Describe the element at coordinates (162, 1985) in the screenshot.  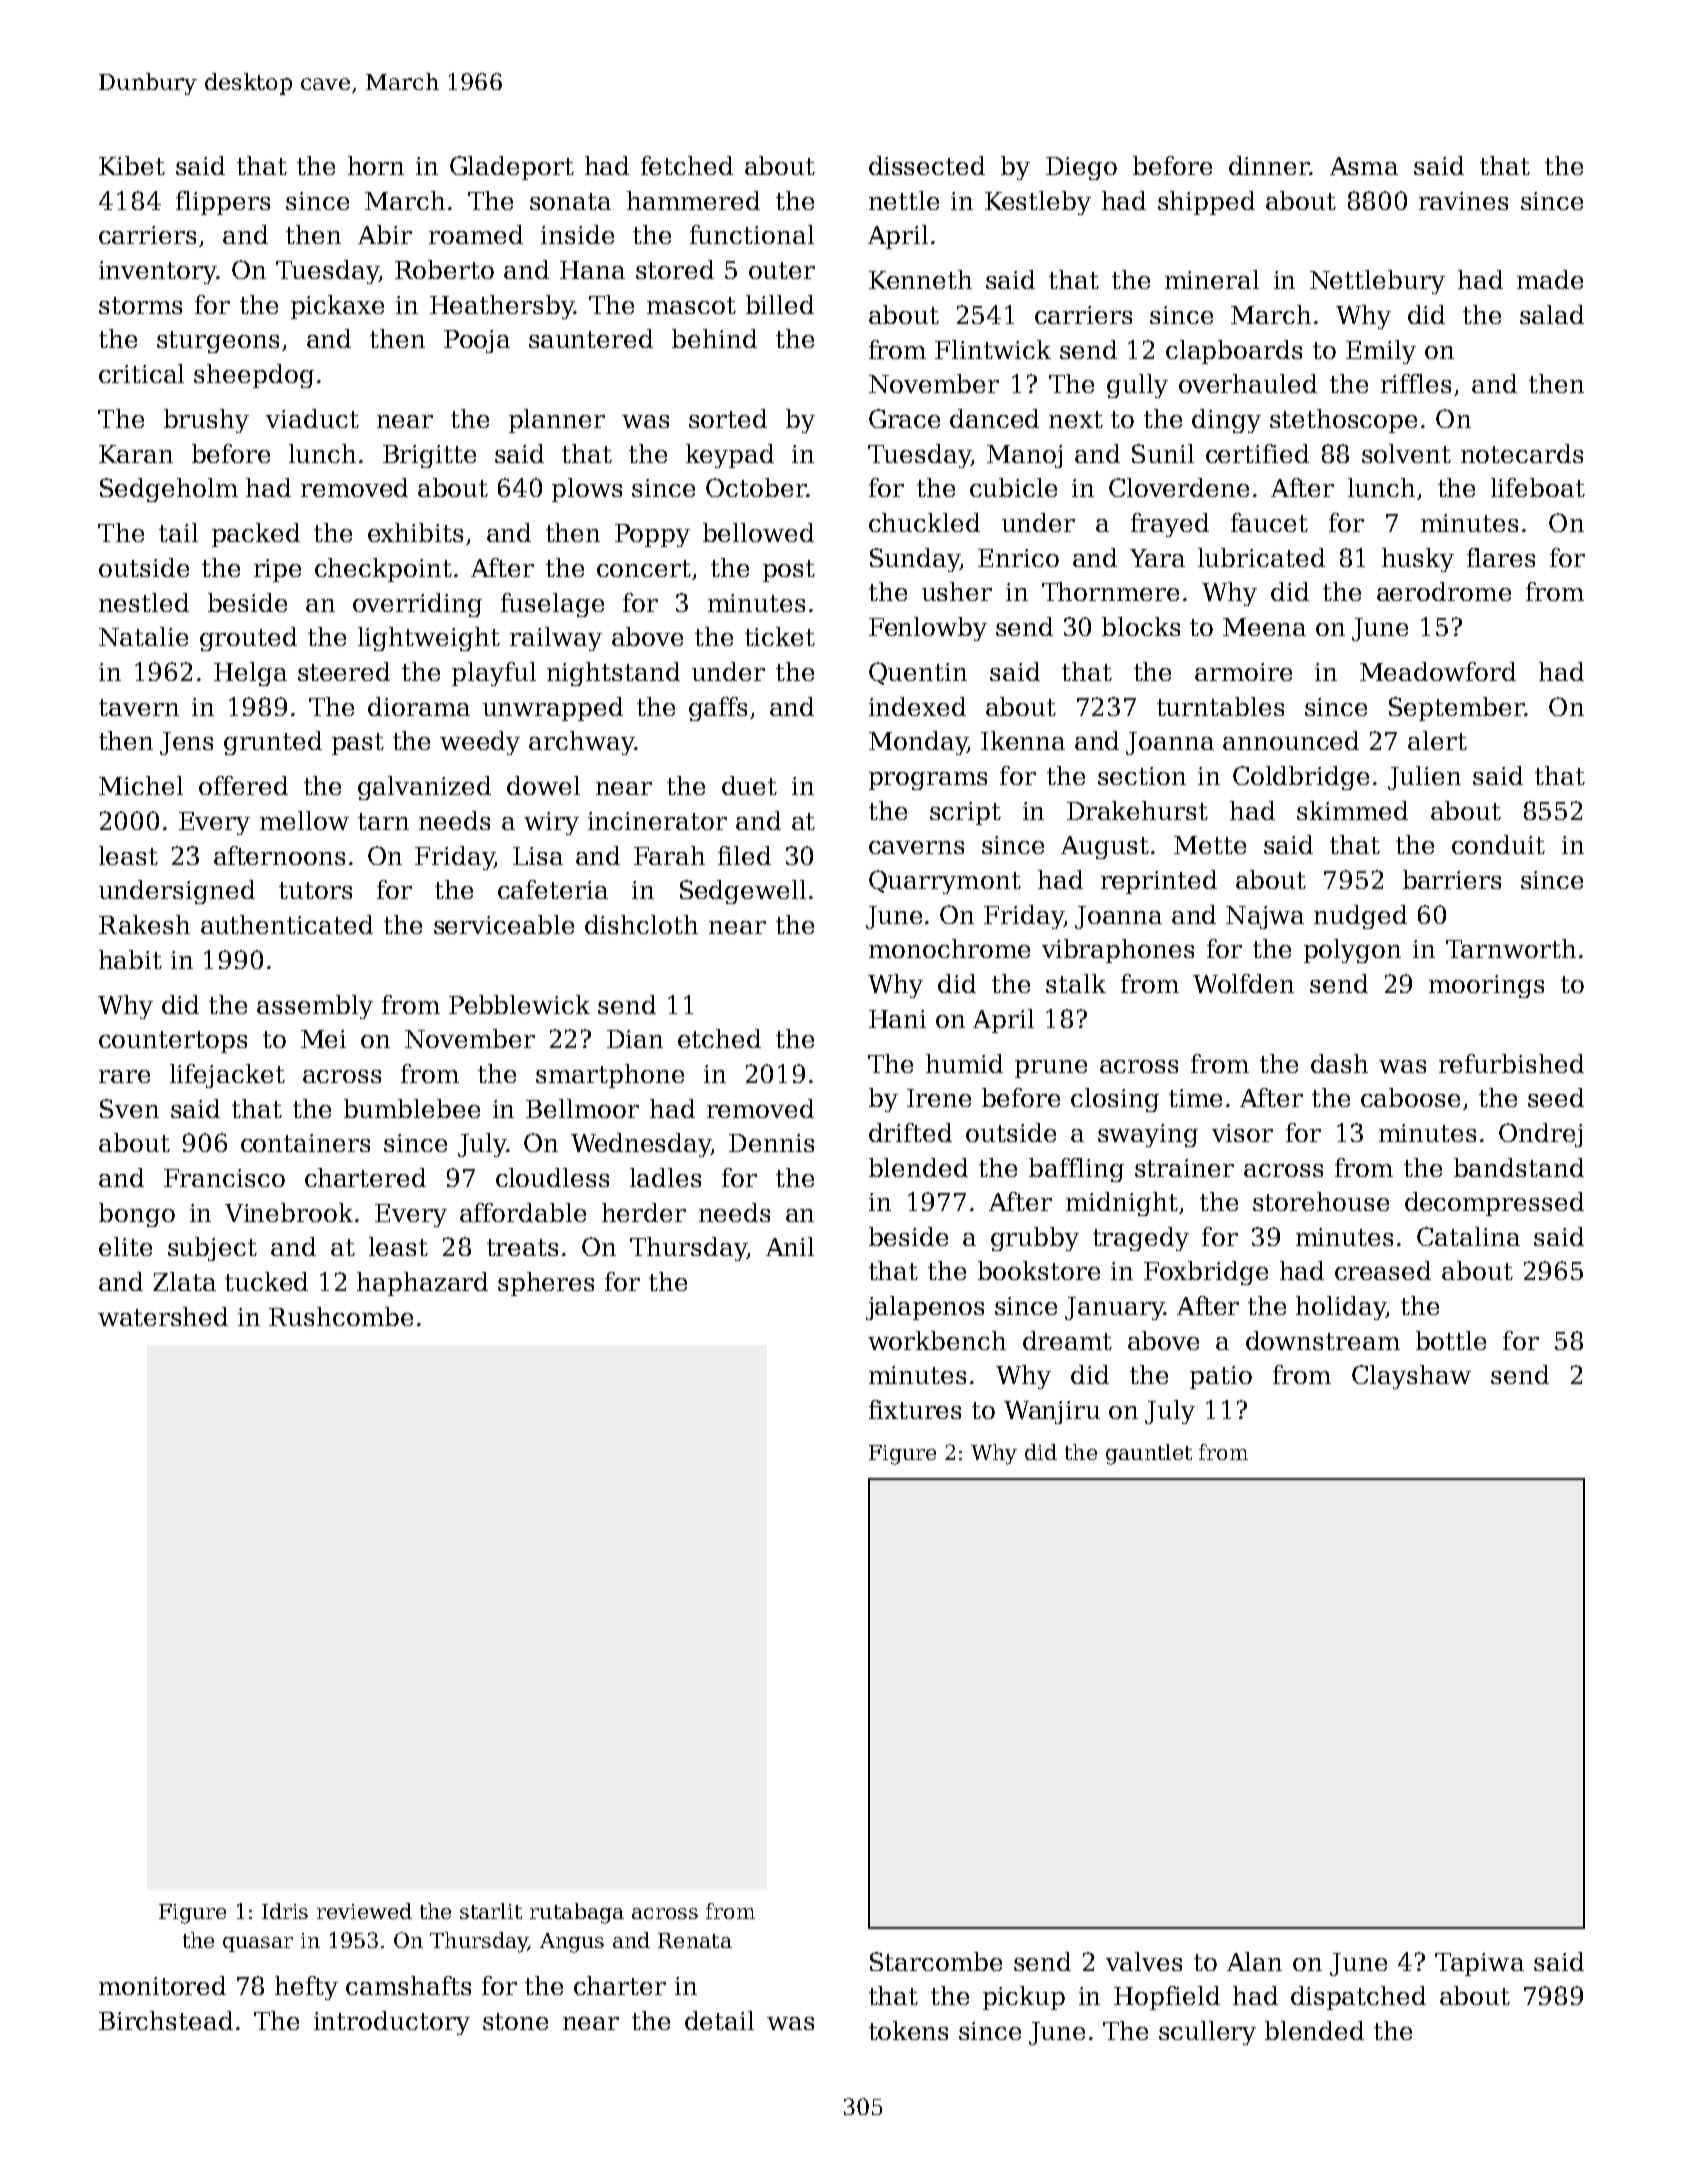
I see `monitored` at that location.
